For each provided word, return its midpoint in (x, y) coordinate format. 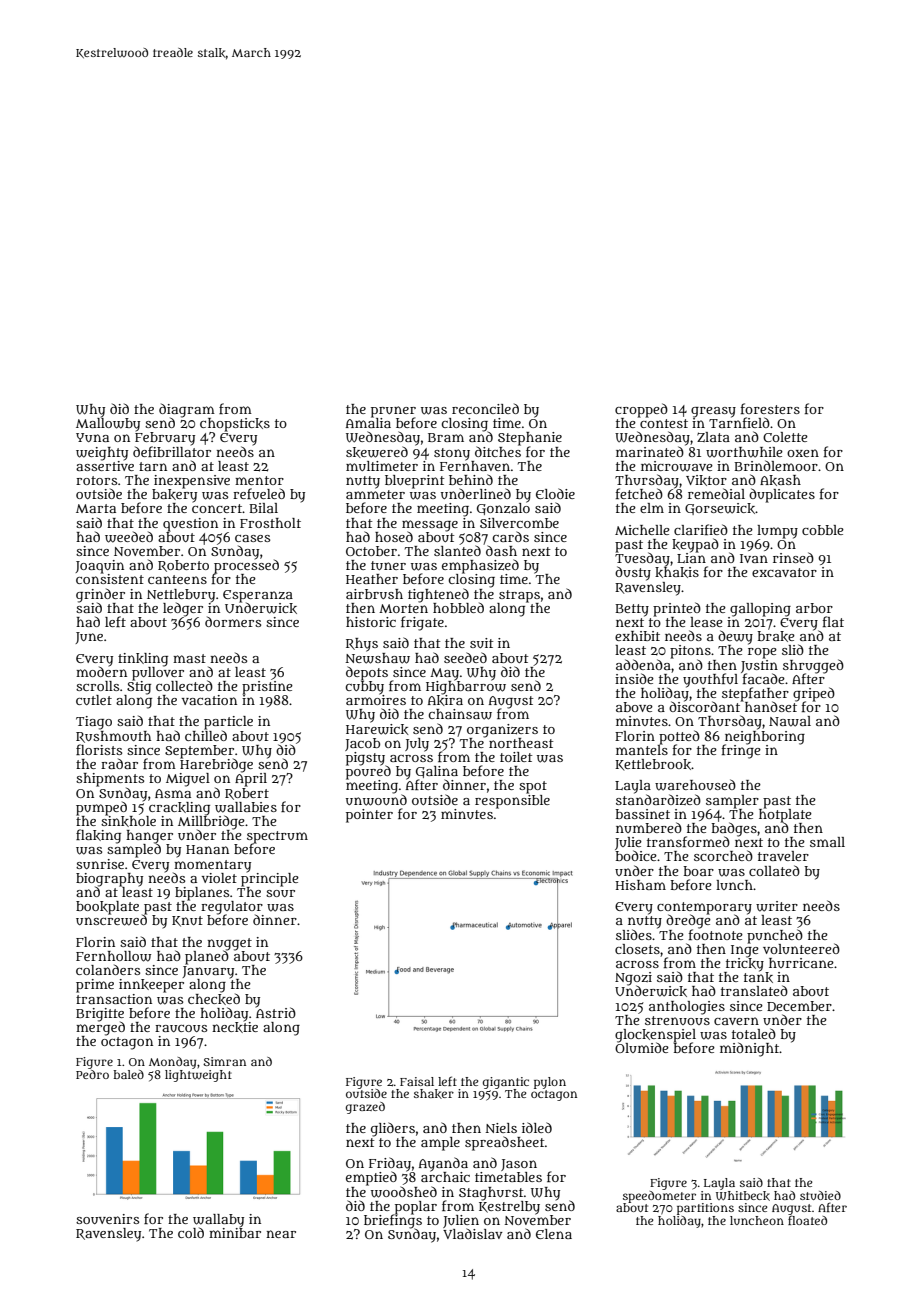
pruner (393, 411)
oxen (803, 453)
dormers (233, 621)
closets (637, 949)
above (634, 707)
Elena (554, 1234)
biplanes (202, 894)
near (281, 1234)
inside (634, 678)
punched (775, 936)
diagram (187, 410)
